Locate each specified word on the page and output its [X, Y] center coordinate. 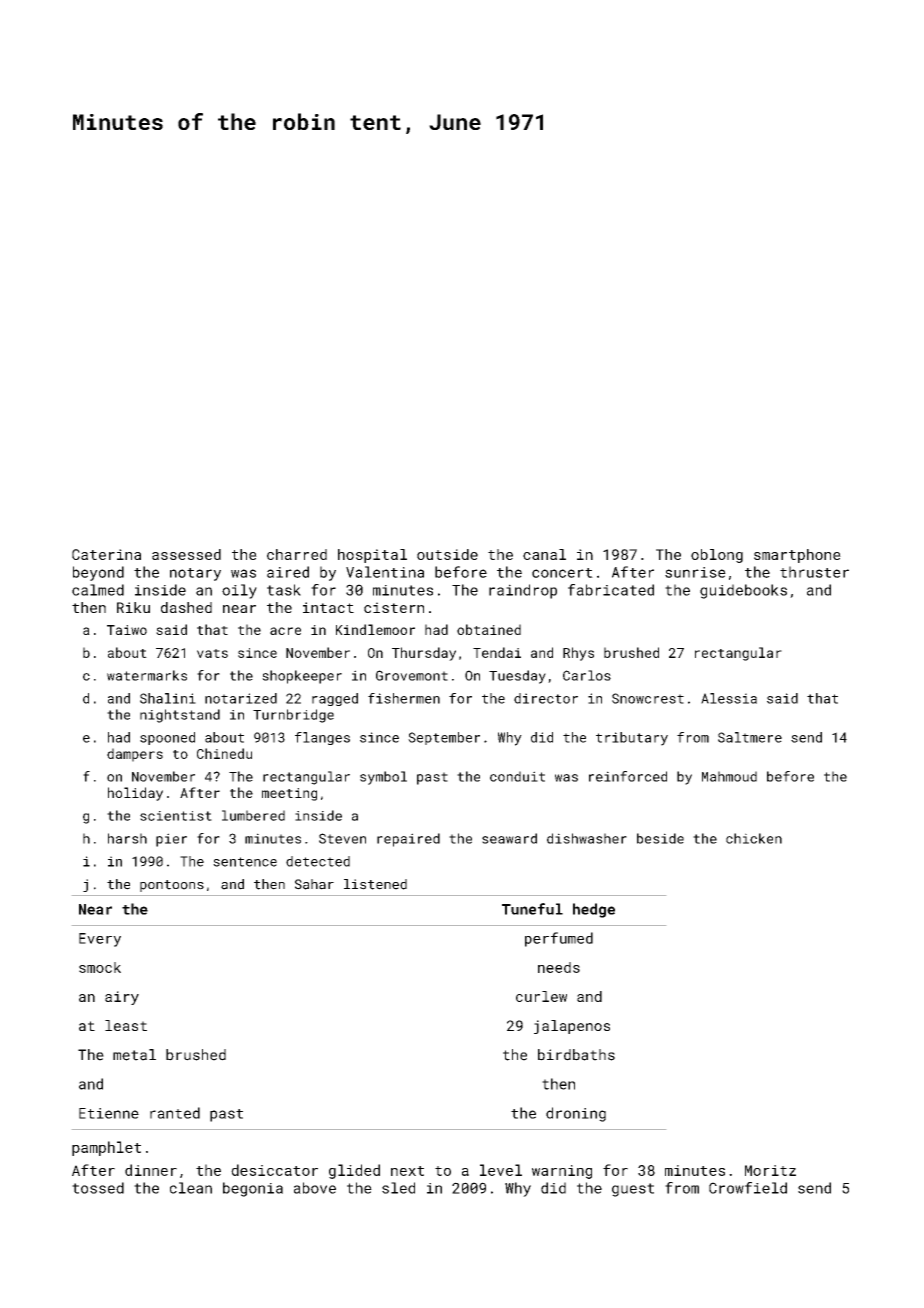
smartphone [797, 556]
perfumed [559, 939]
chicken [754, 838]
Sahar [314, 884]
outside [447, 554]
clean [191, 1188]
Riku [133, 607]
